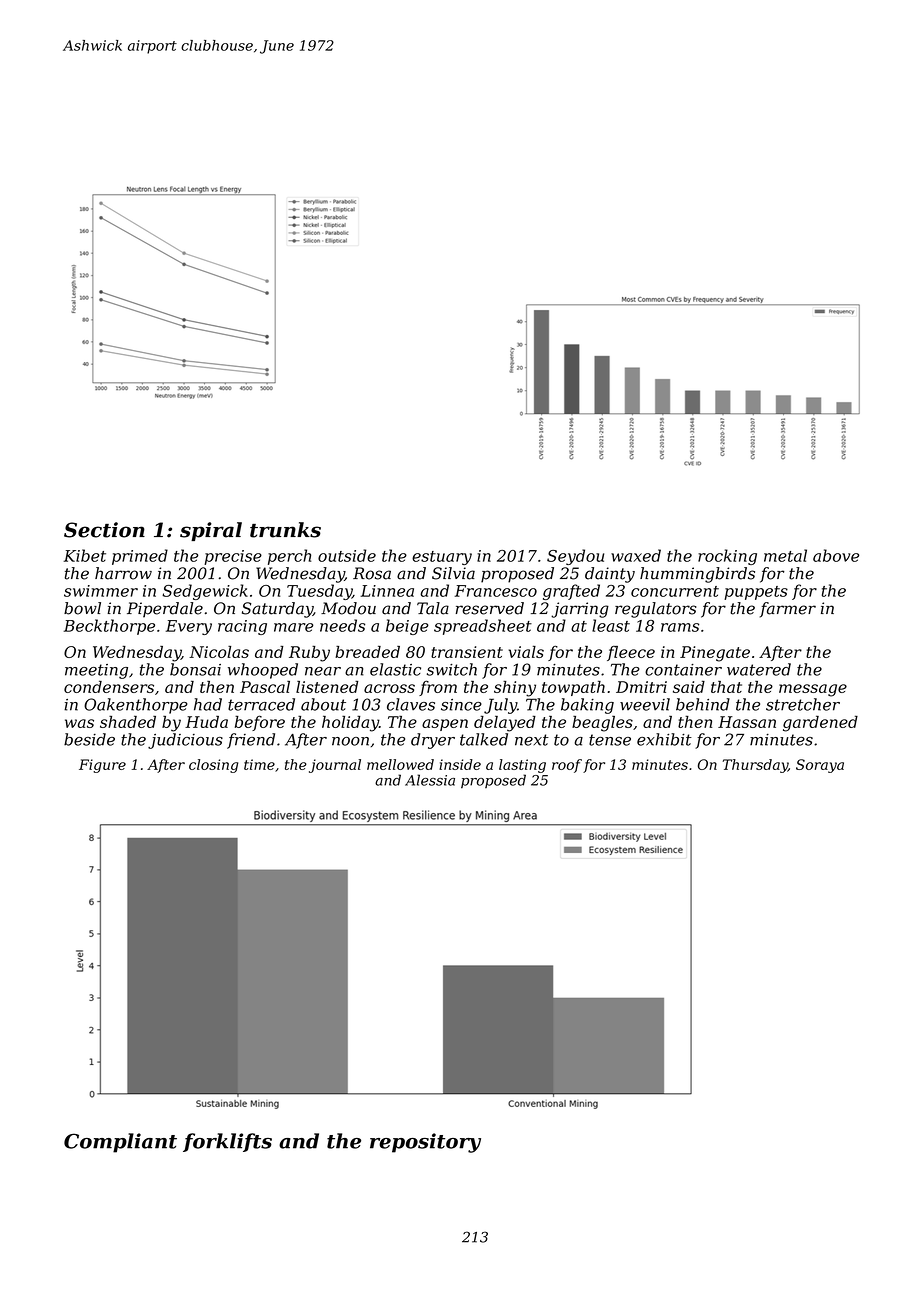 The height and width of the screenshot is (1314, 924). I want to click on rams, so click(680, 627).
